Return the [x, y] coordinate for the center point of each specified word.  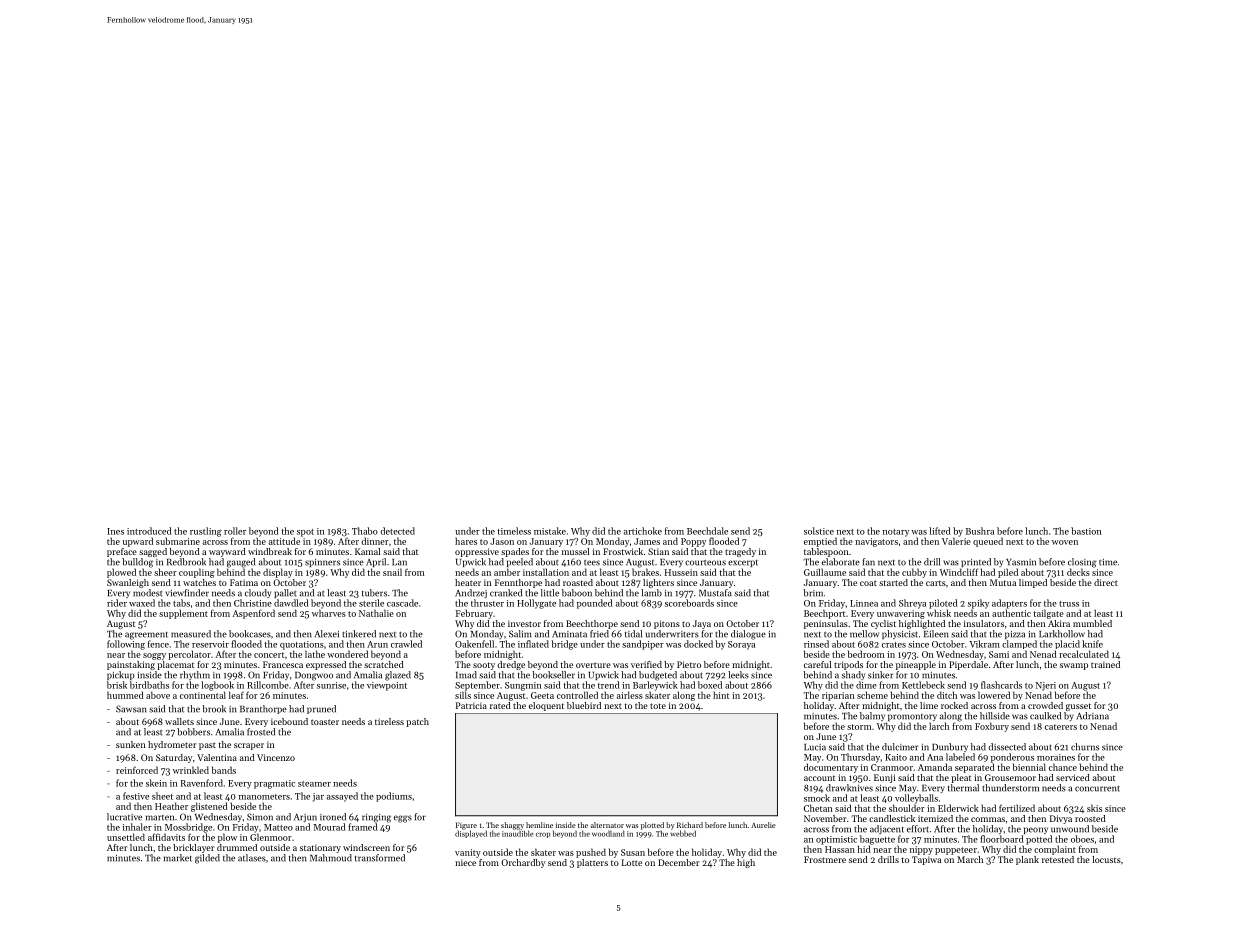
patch [417, 722]
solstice [819, 531]
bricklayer [193, 848]
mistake [550, 531]
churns [1085, 747]
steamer [314, 784]
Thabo [365, 531]
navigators [876, 542]
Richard [690, 825]
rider [117, 603]
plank [1027, 860]
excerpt [743, 563]
